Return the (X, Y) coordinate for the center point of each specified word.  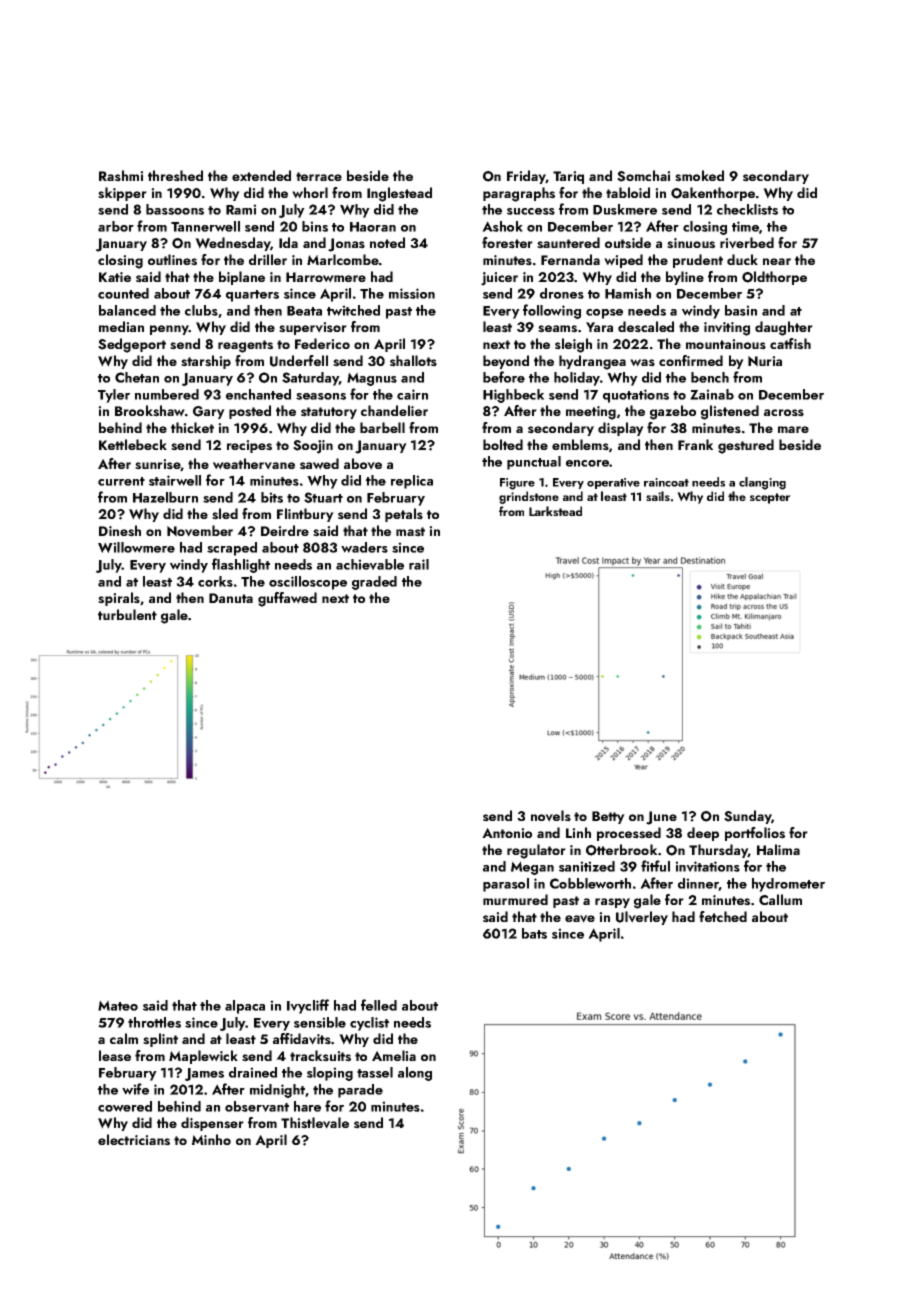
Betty (608, 817)
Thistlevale (315, 1123)
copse (604, 314)
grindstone (529, 497)
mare (793, 429)
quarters (252, 296)
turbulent (127, 614)
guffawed (287, 599)
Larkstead (555, 511)
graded (374, 583)
